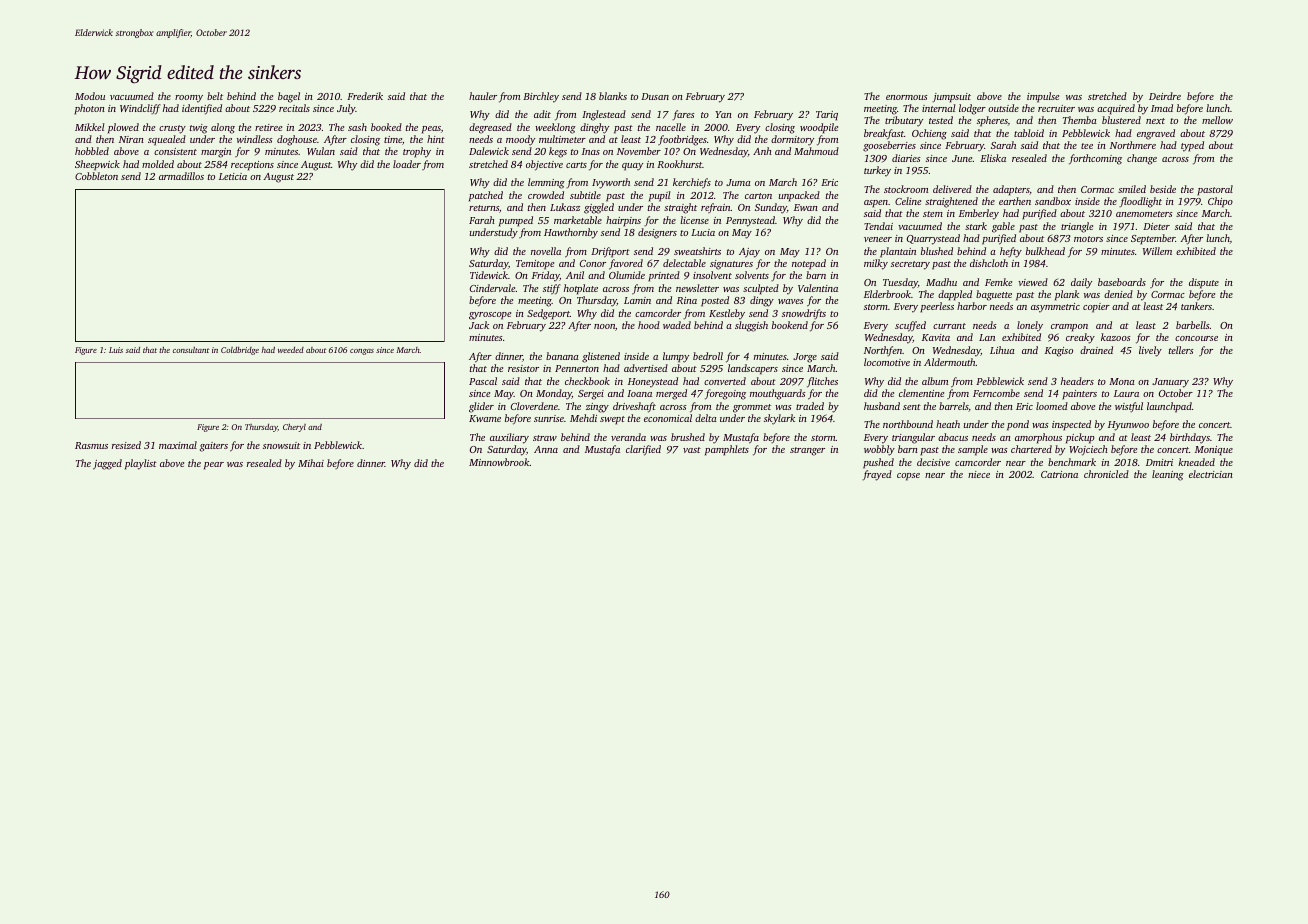 The image size is (1308, 924). Describe the element at coordinates (214, 466) in the screenshot. I see `pear` at that location.
